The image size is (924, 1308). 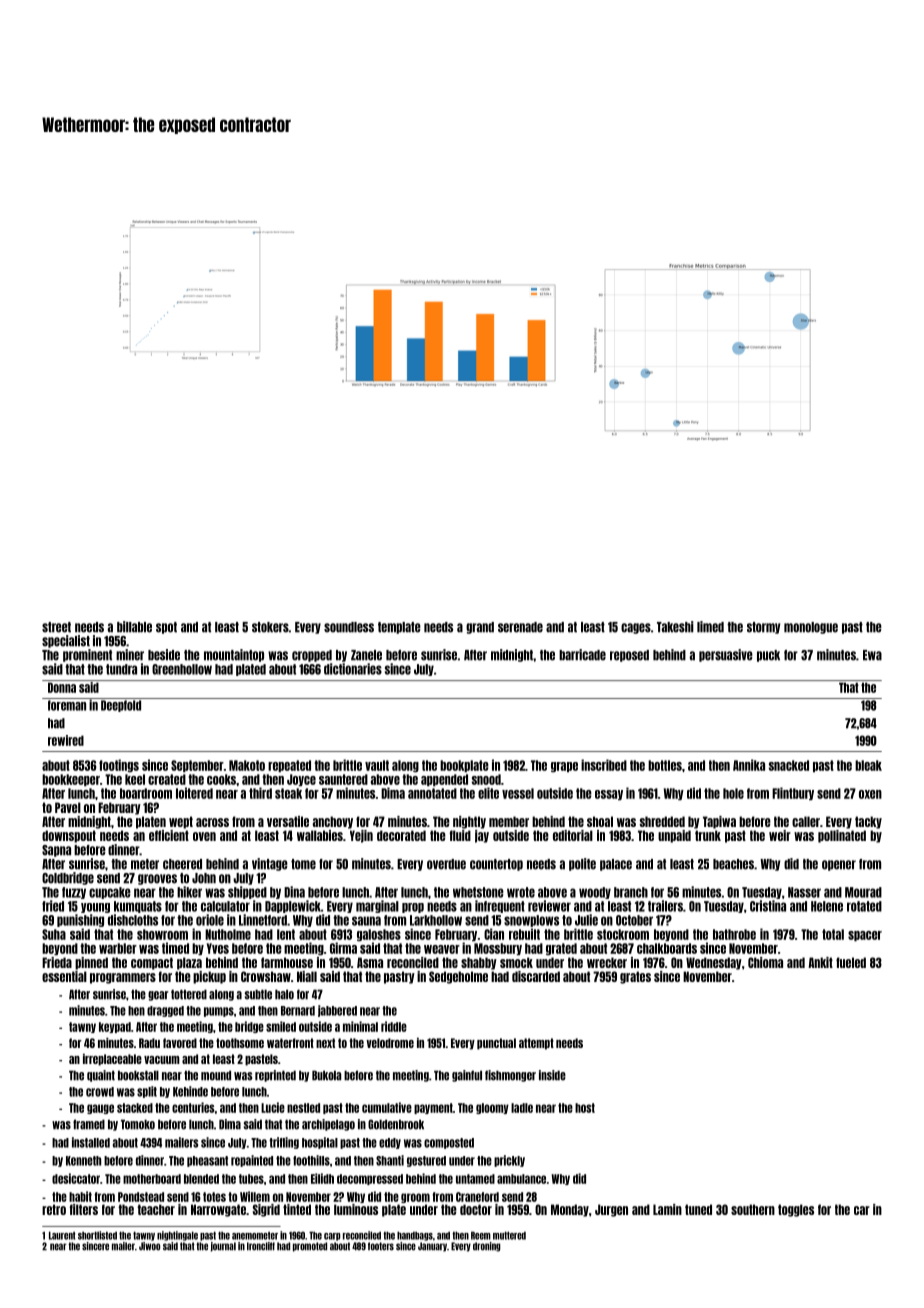 What do you see at coordinates (261, 1246) in the document?
I see `Ironcliff` at bounding box center [261, 1246].
